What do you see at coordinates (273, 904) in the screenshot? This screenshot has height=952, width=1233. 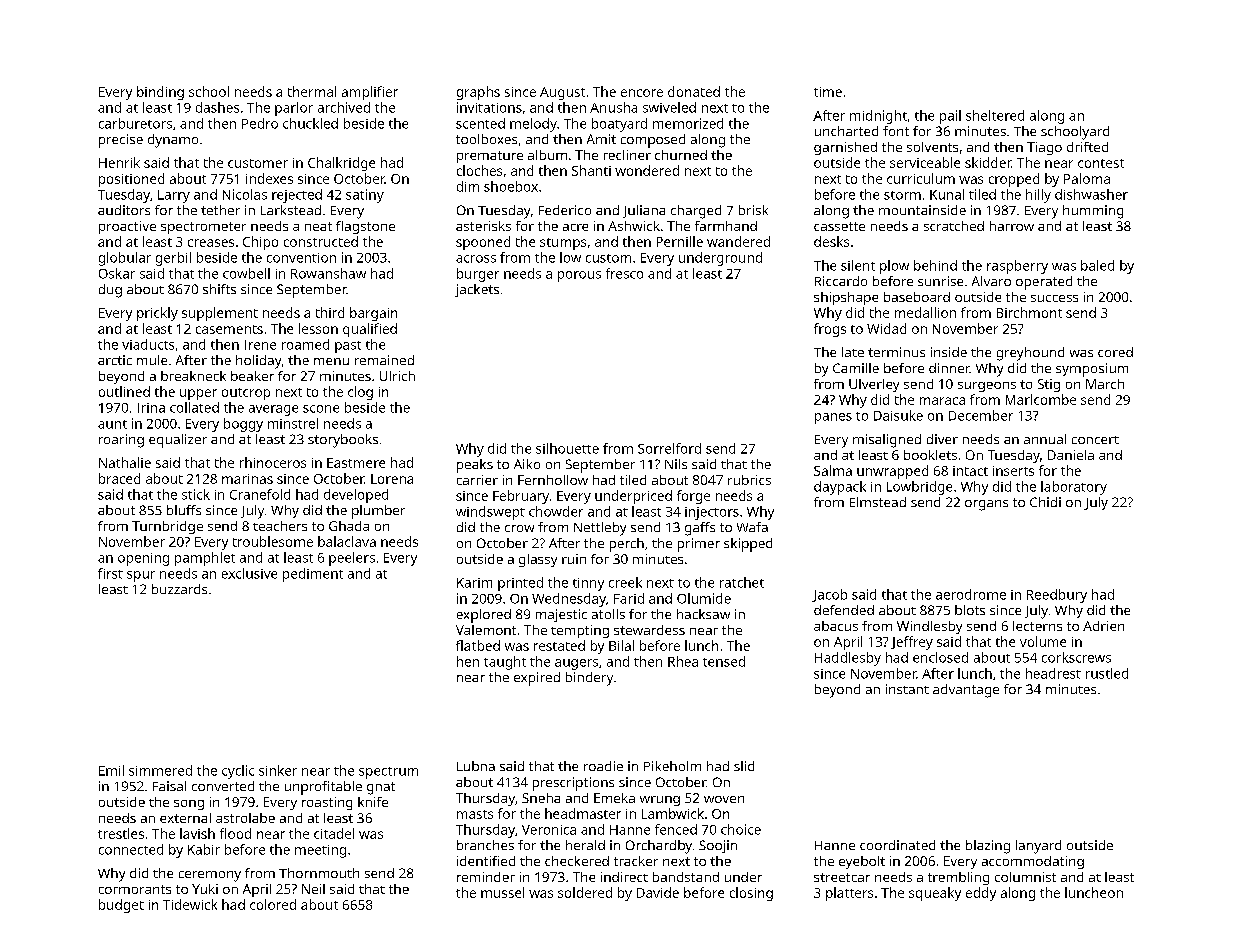 I see `colored` at bounding box center [273, 904].
